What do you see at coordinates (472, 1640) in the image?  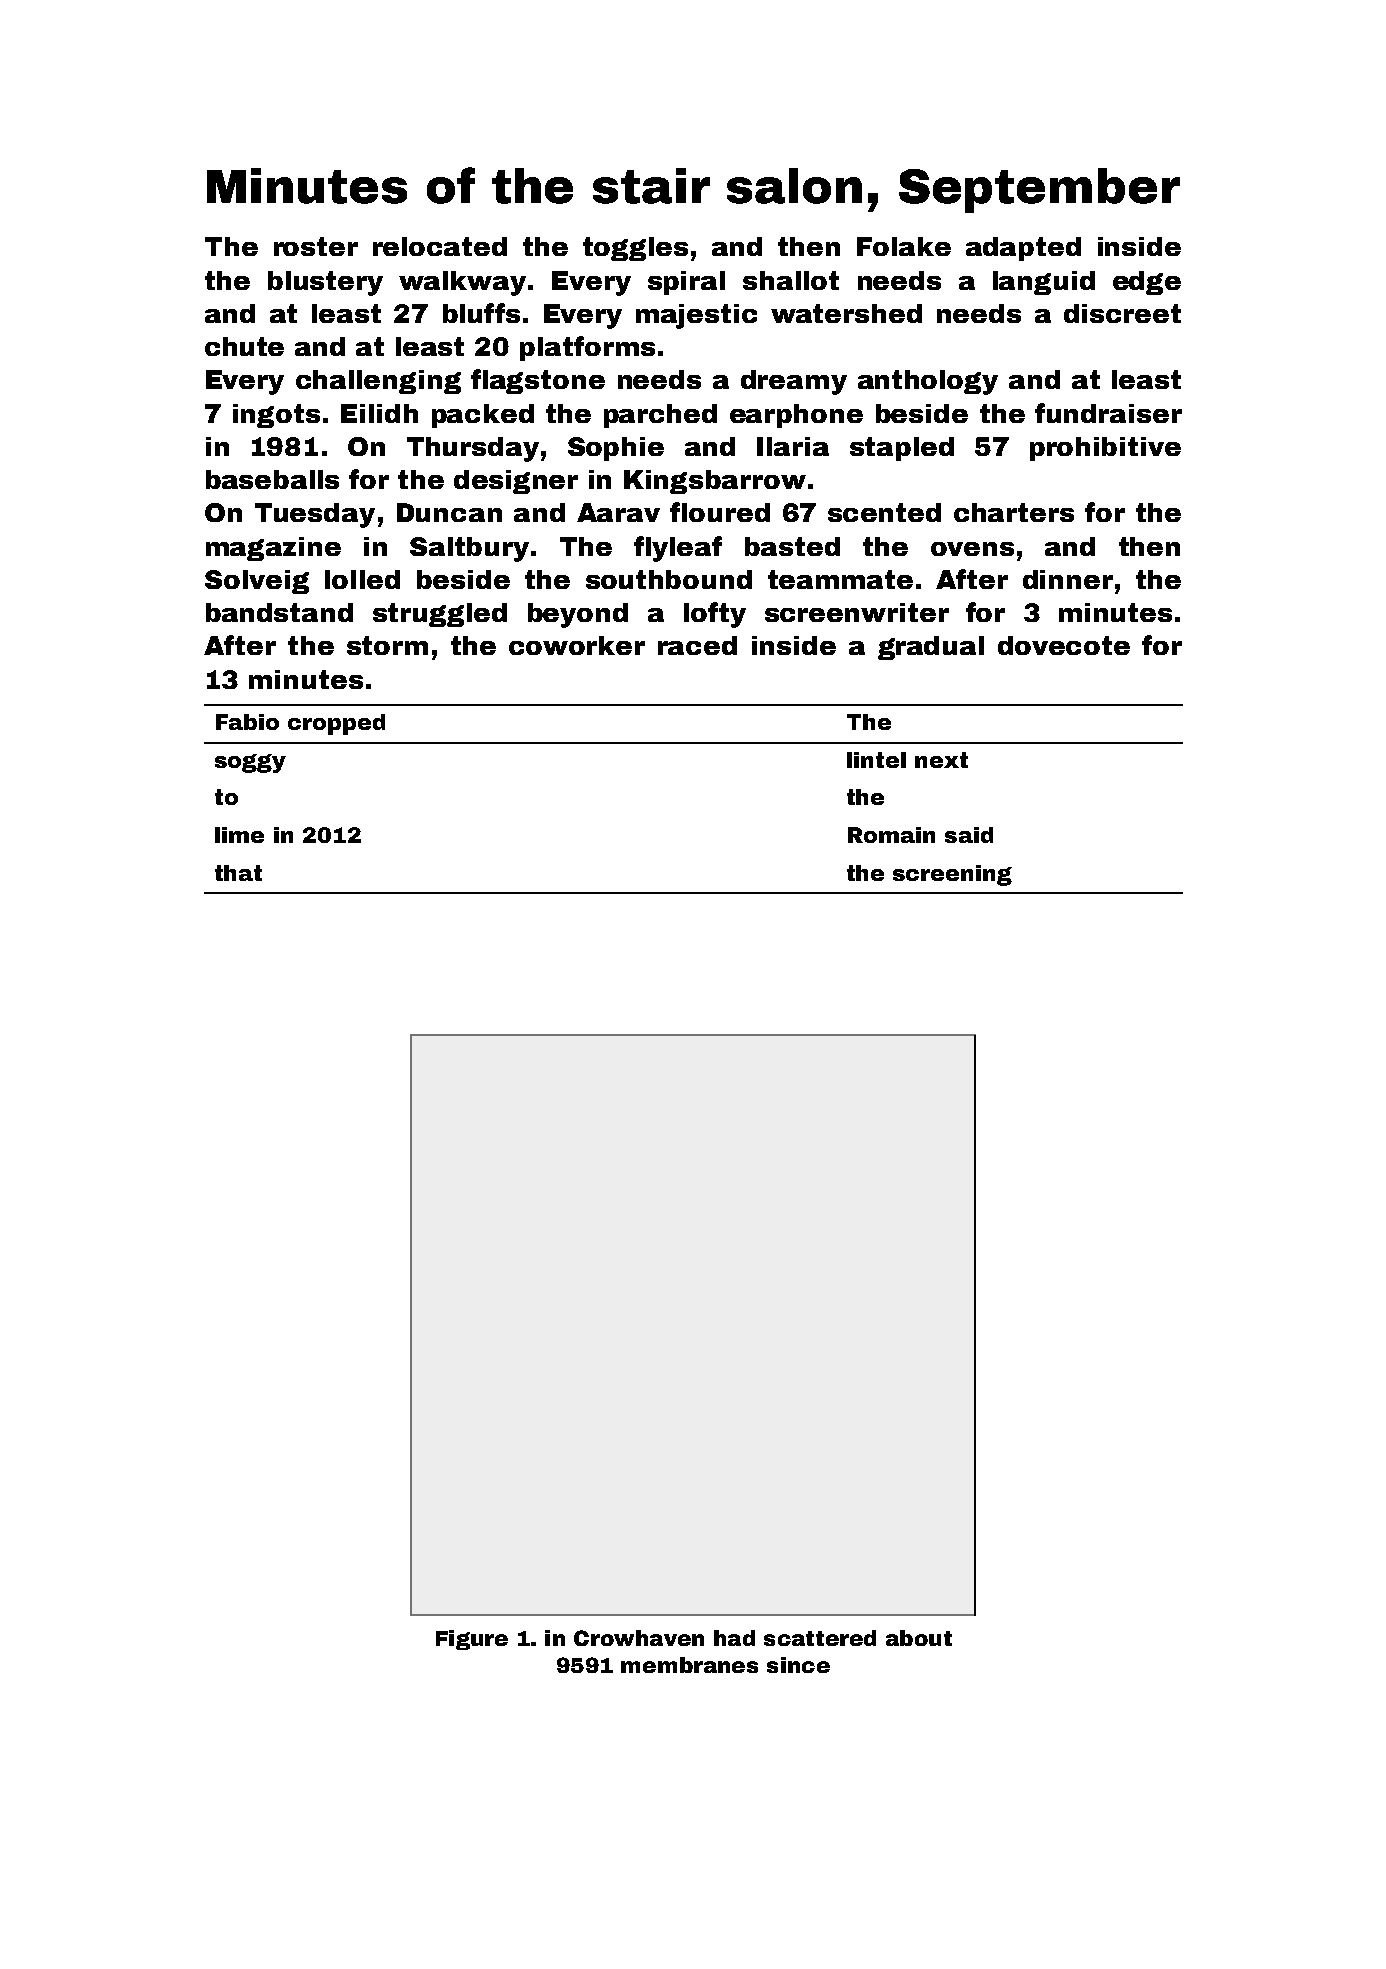 I see `Figure` at bounding box center [472, 1640].
